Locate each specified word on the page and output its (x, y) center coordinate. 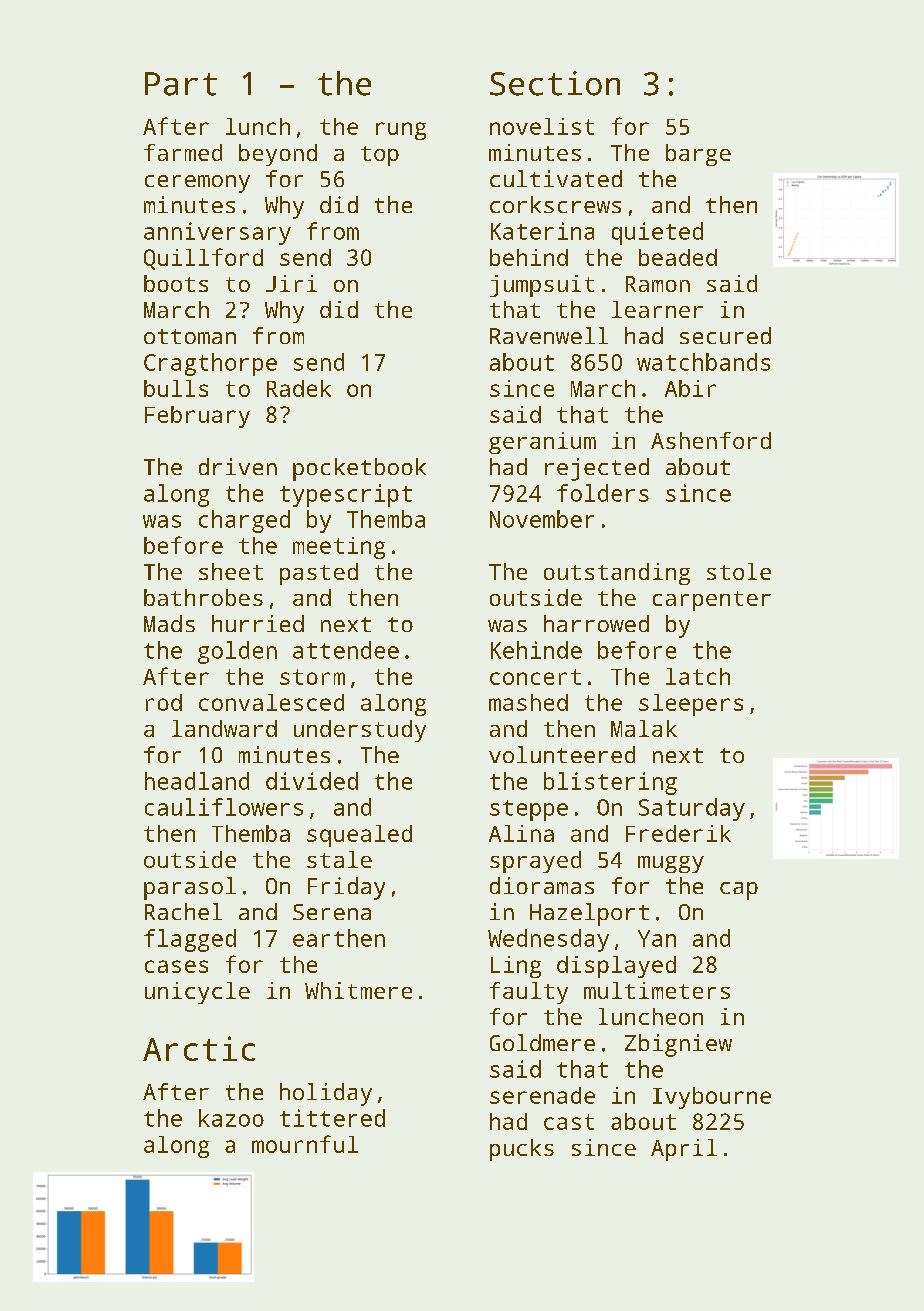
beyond (278, 155)
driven (238, 466)
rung (401, 131)
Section (555, 83)
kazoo (231, 1118)
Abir (690, 388)
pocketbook (359, 469)
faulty (529, 993)
